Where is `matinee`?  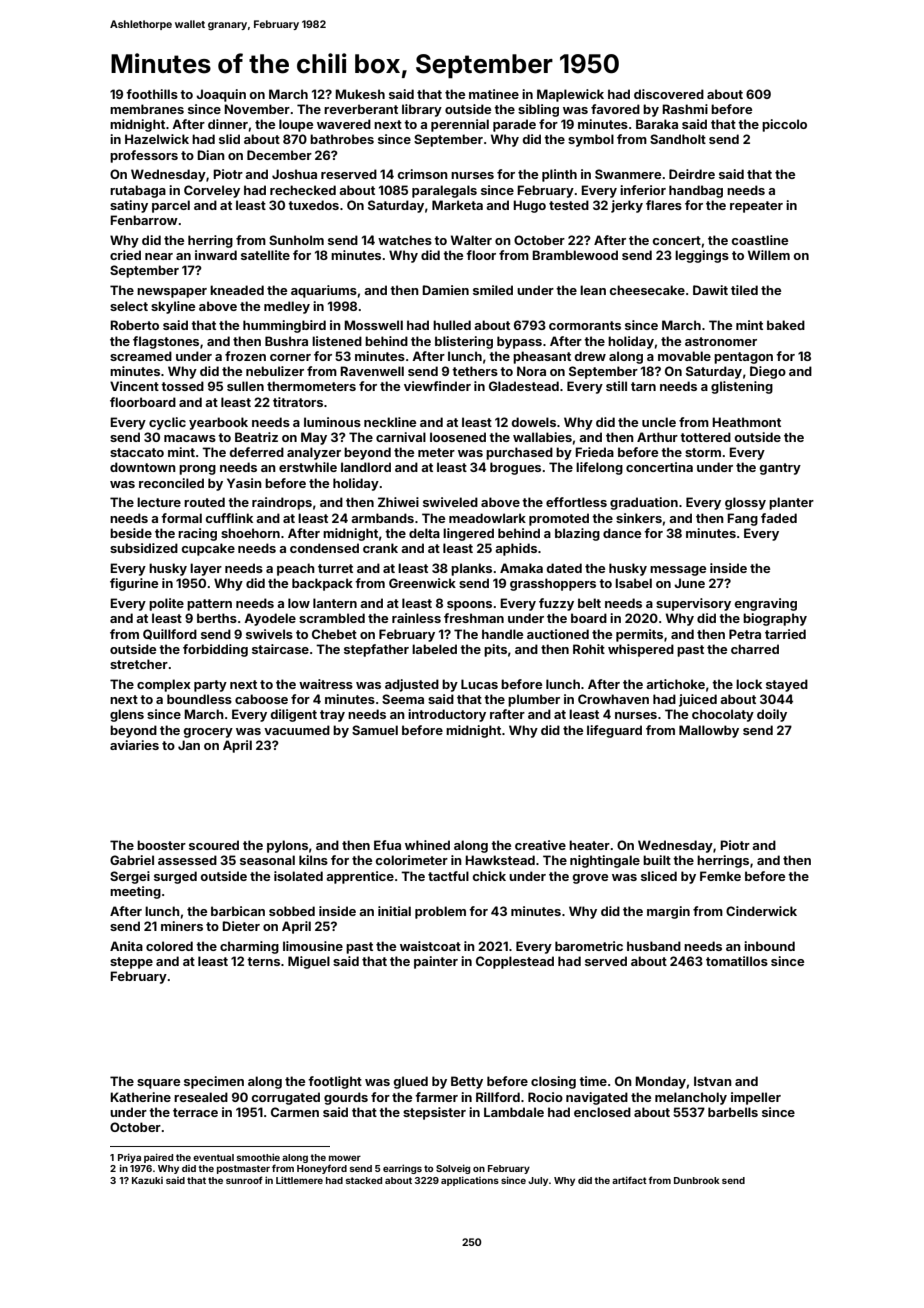 matinee is located at coordinates (494, 94).
